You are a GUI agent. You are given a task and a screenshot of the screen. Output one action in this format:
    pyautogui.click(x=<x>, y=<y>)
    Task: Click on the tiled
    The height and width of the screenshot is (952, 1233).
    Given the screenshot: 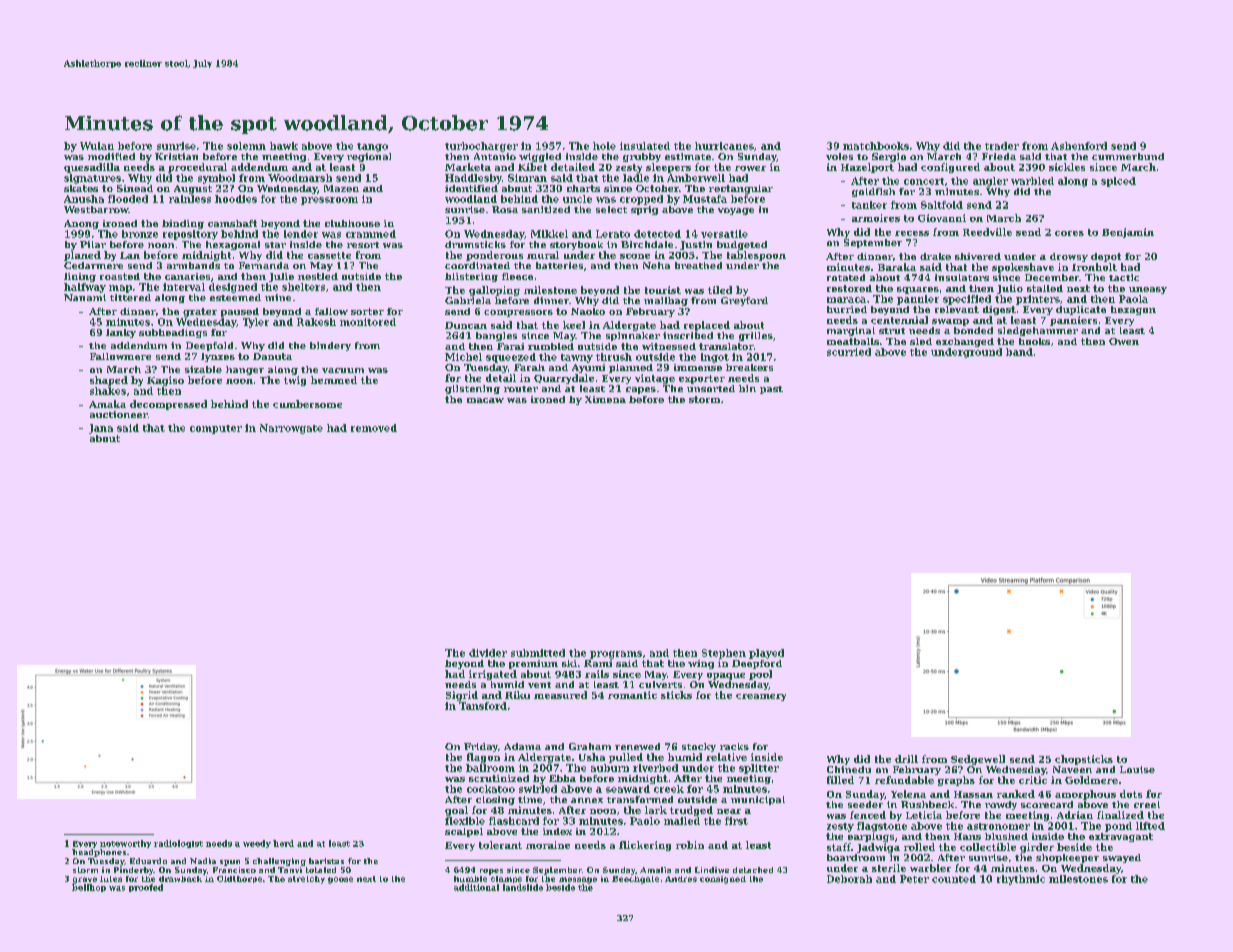 What is the action you would take?
    pyautogui.click(x=720, y=290)
